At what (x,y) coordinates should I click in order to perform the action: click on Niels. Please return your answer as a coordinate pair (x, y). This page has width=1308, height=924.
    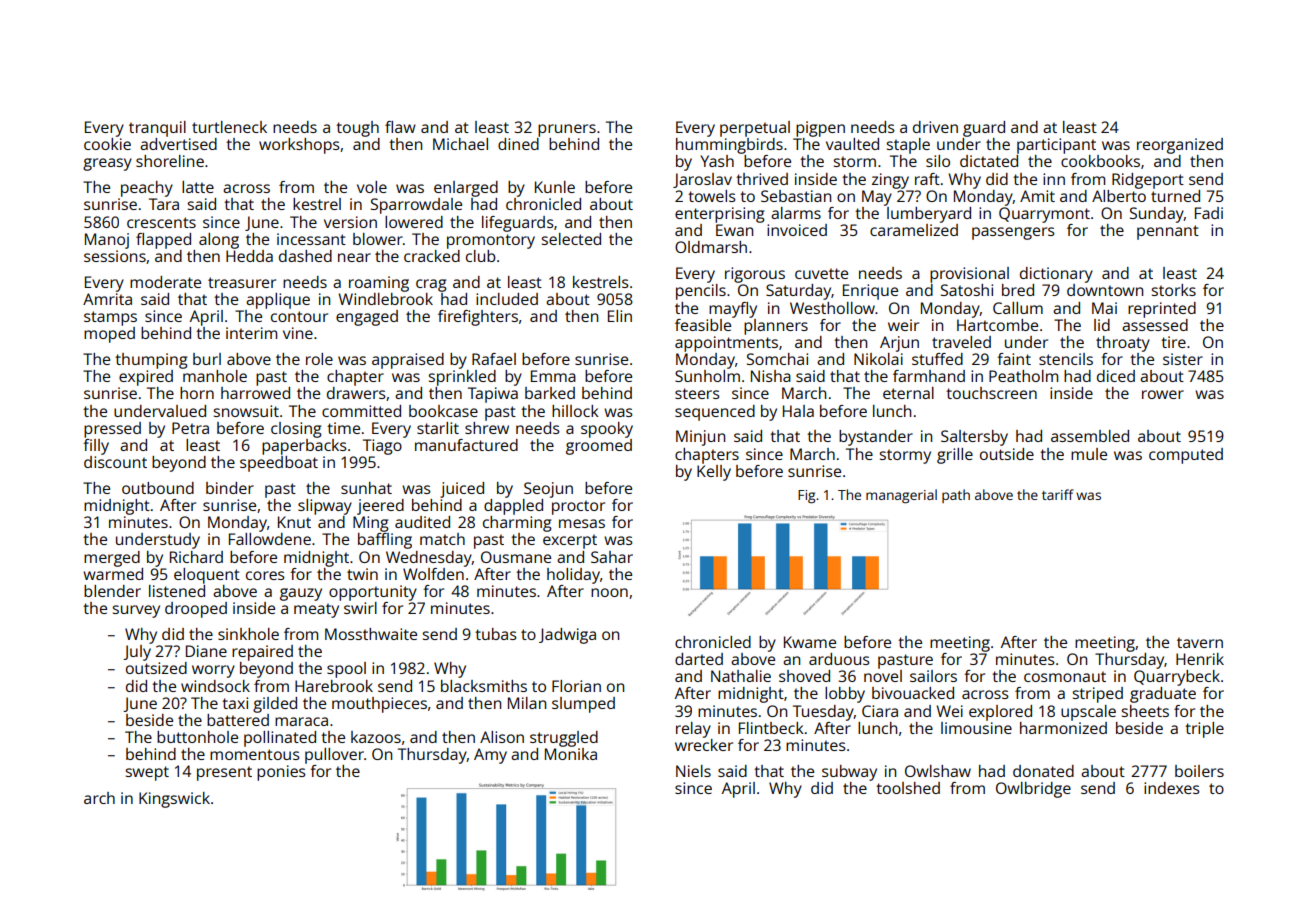
    Looking at the image, I should click on (693, 771).
